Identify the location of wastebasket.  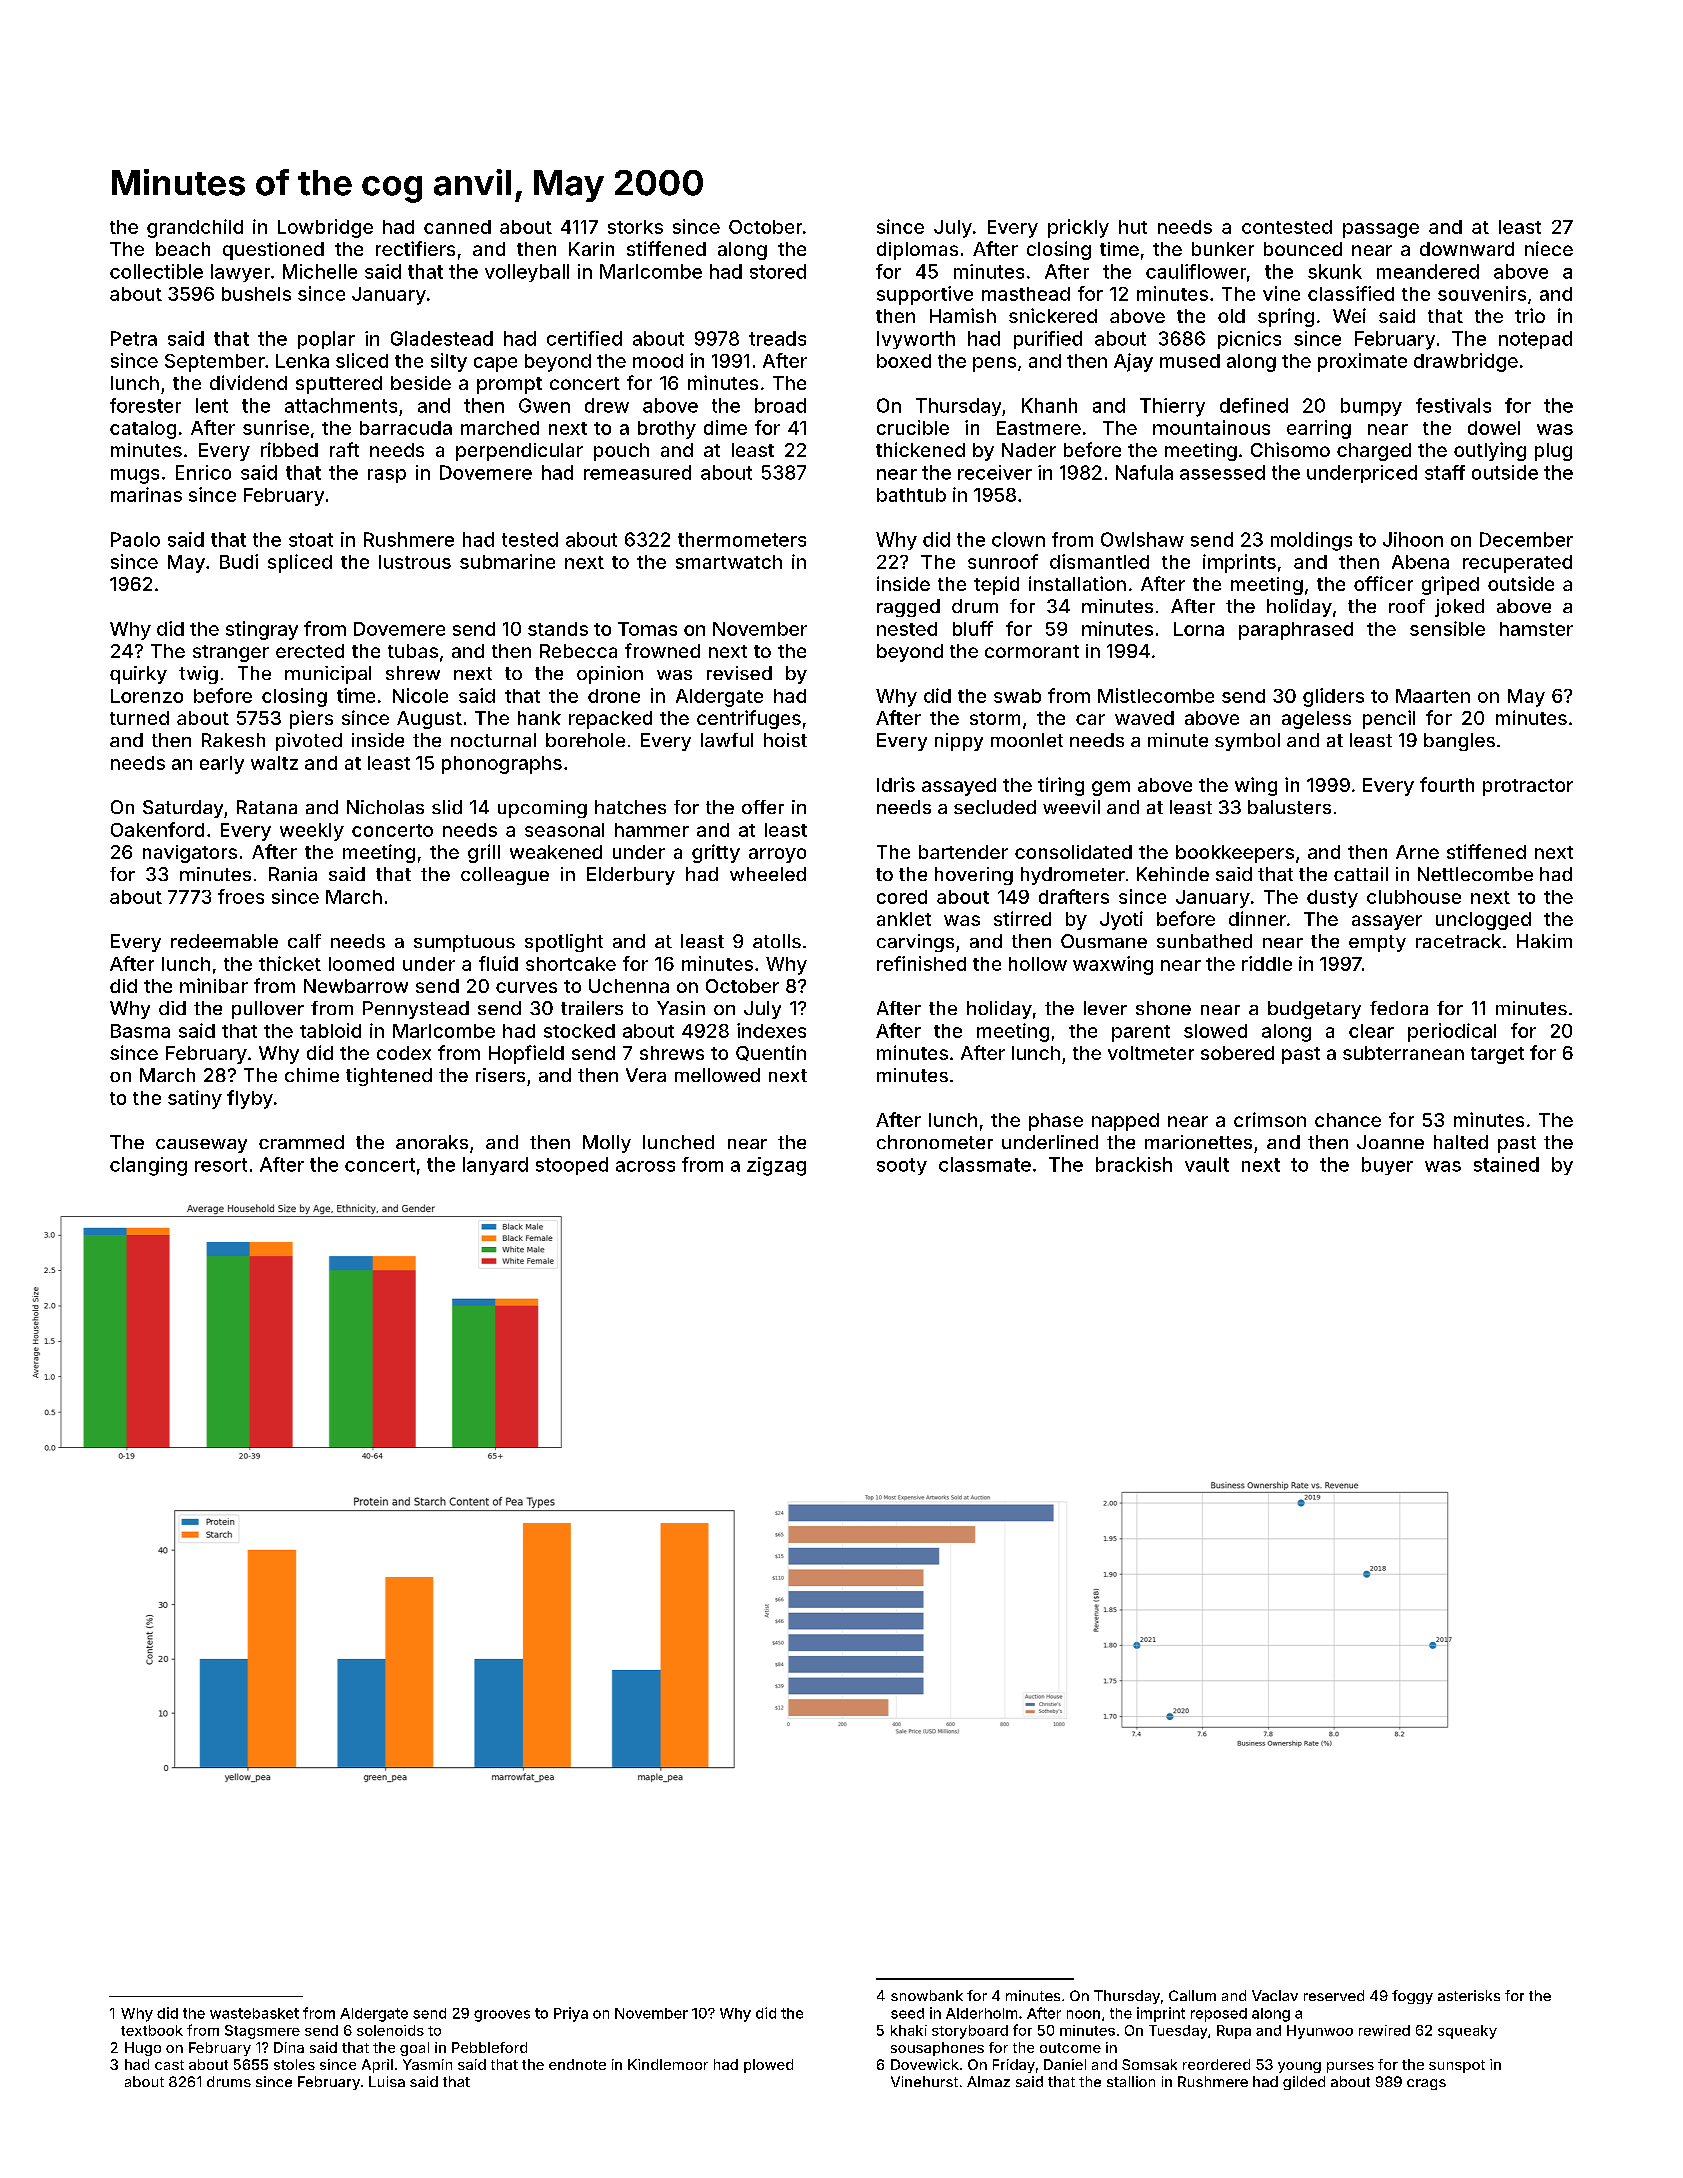
(254, 2013).
